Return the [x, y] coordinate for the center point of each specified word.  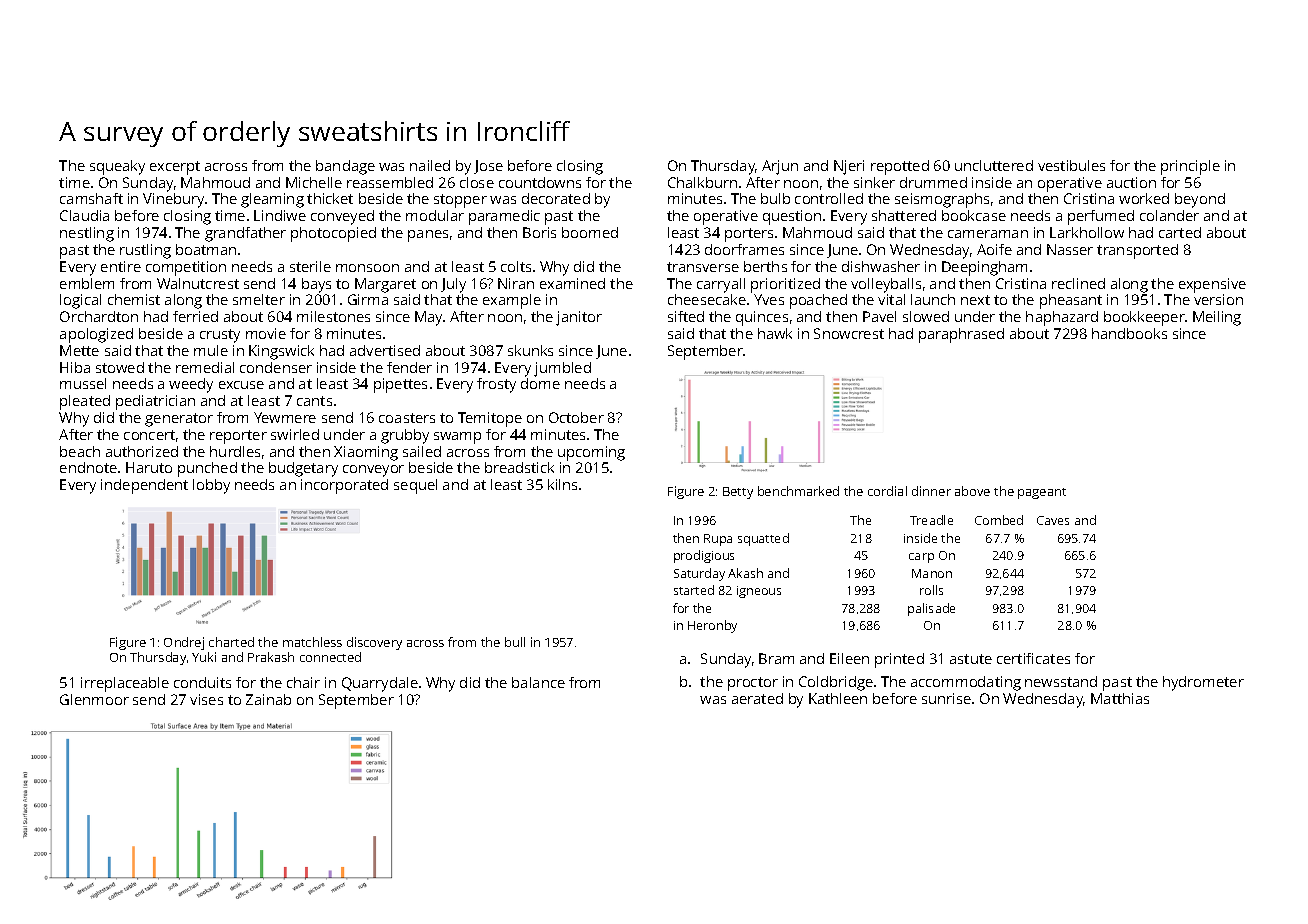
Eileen [849, 658]
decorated [556, 198]
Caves [1053, 520]
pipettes [400, 385]
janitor [579, 318]
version [1218, 299]
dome [540, 383]
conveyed [342, 217]
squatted [763, 539]
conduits [202, 682]
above [972, 491]
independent [144, 486]
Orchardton [99, 316]
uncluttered [994, 165]
